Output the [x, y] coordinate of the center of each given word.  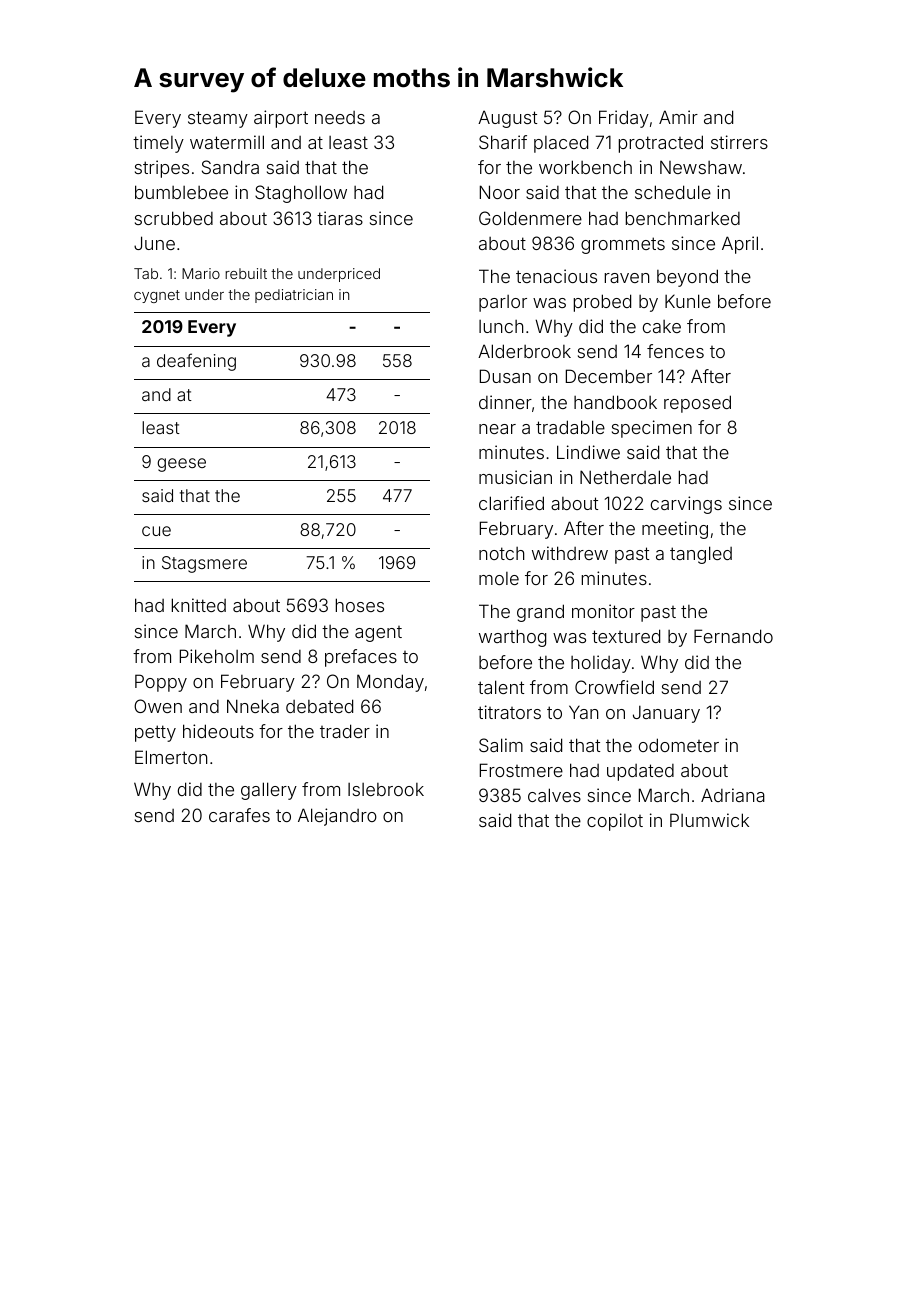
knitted [199, 605]
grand [540, 613]
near [497, 429]
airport [281, 119]
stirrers [739, 142]
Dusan [505, 376]
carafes [239, 815]
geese [181, 465]
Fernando [733, 636]
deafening [196, 362]
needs [340, 117]
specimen [652, 429]
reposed [697, 404]
